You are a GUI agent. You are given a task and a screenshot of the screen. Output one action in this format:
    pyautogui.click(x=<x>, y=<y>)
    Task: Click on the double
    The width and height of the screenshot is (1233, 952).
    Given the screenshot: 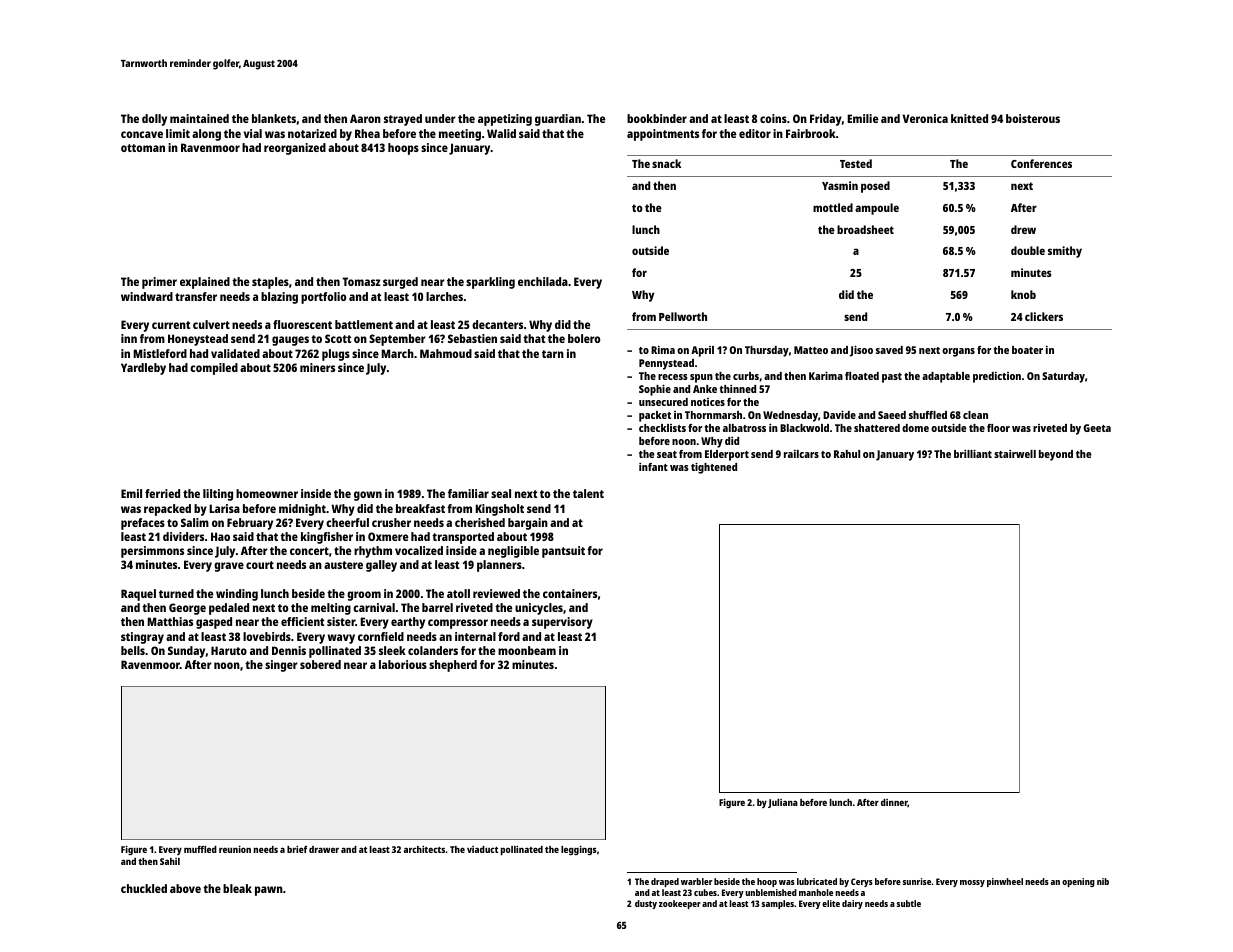 What is the action you would take?
    pyautogui.click(x=1028, y=250)
